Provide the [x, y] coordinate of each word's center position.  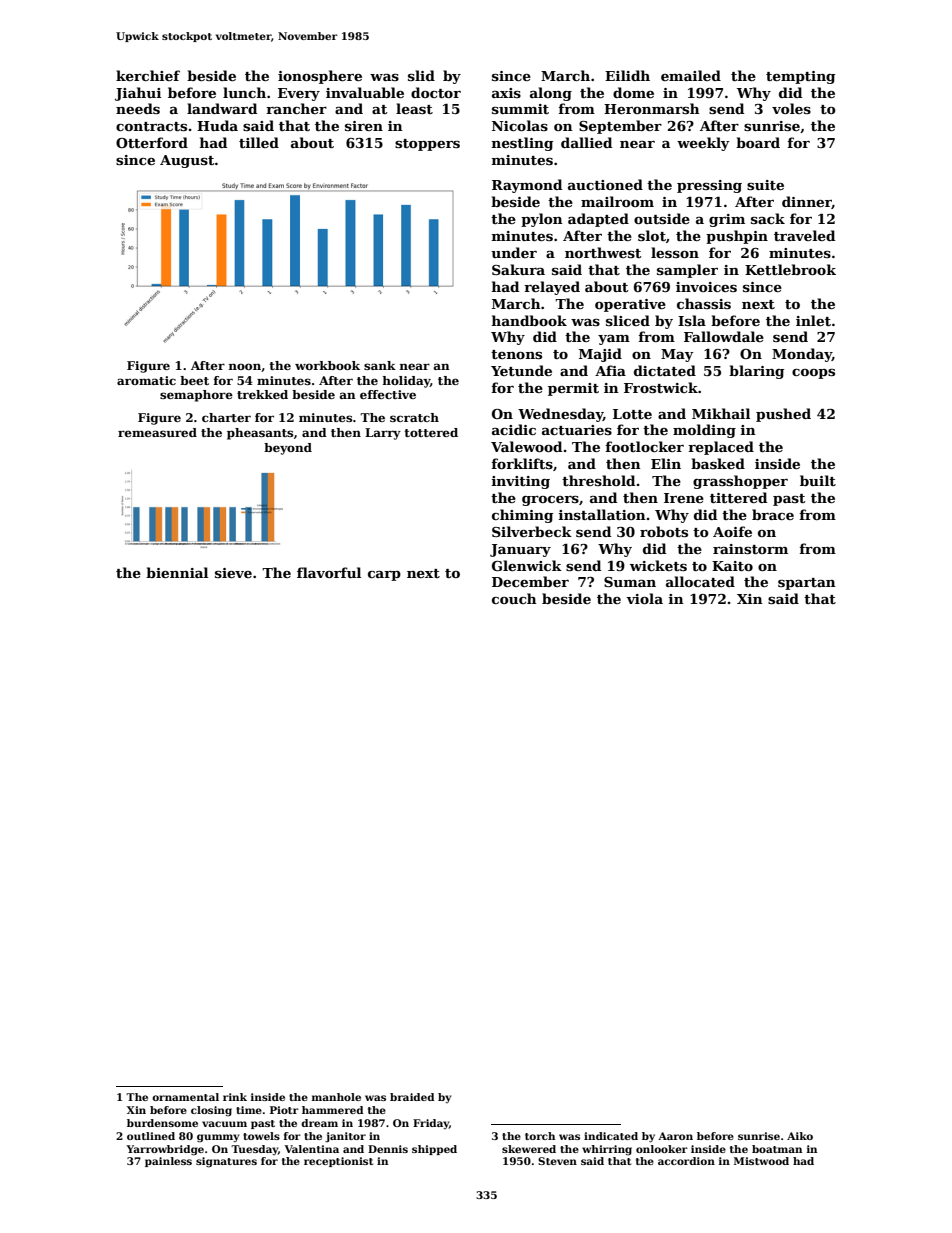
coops [813, 374]
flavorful [329, 572]
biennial [177, 572]
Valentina [311, 1149]
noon [245, 366]
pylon [542, 220]
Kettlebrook [790, 269]
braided [412, 1097]
